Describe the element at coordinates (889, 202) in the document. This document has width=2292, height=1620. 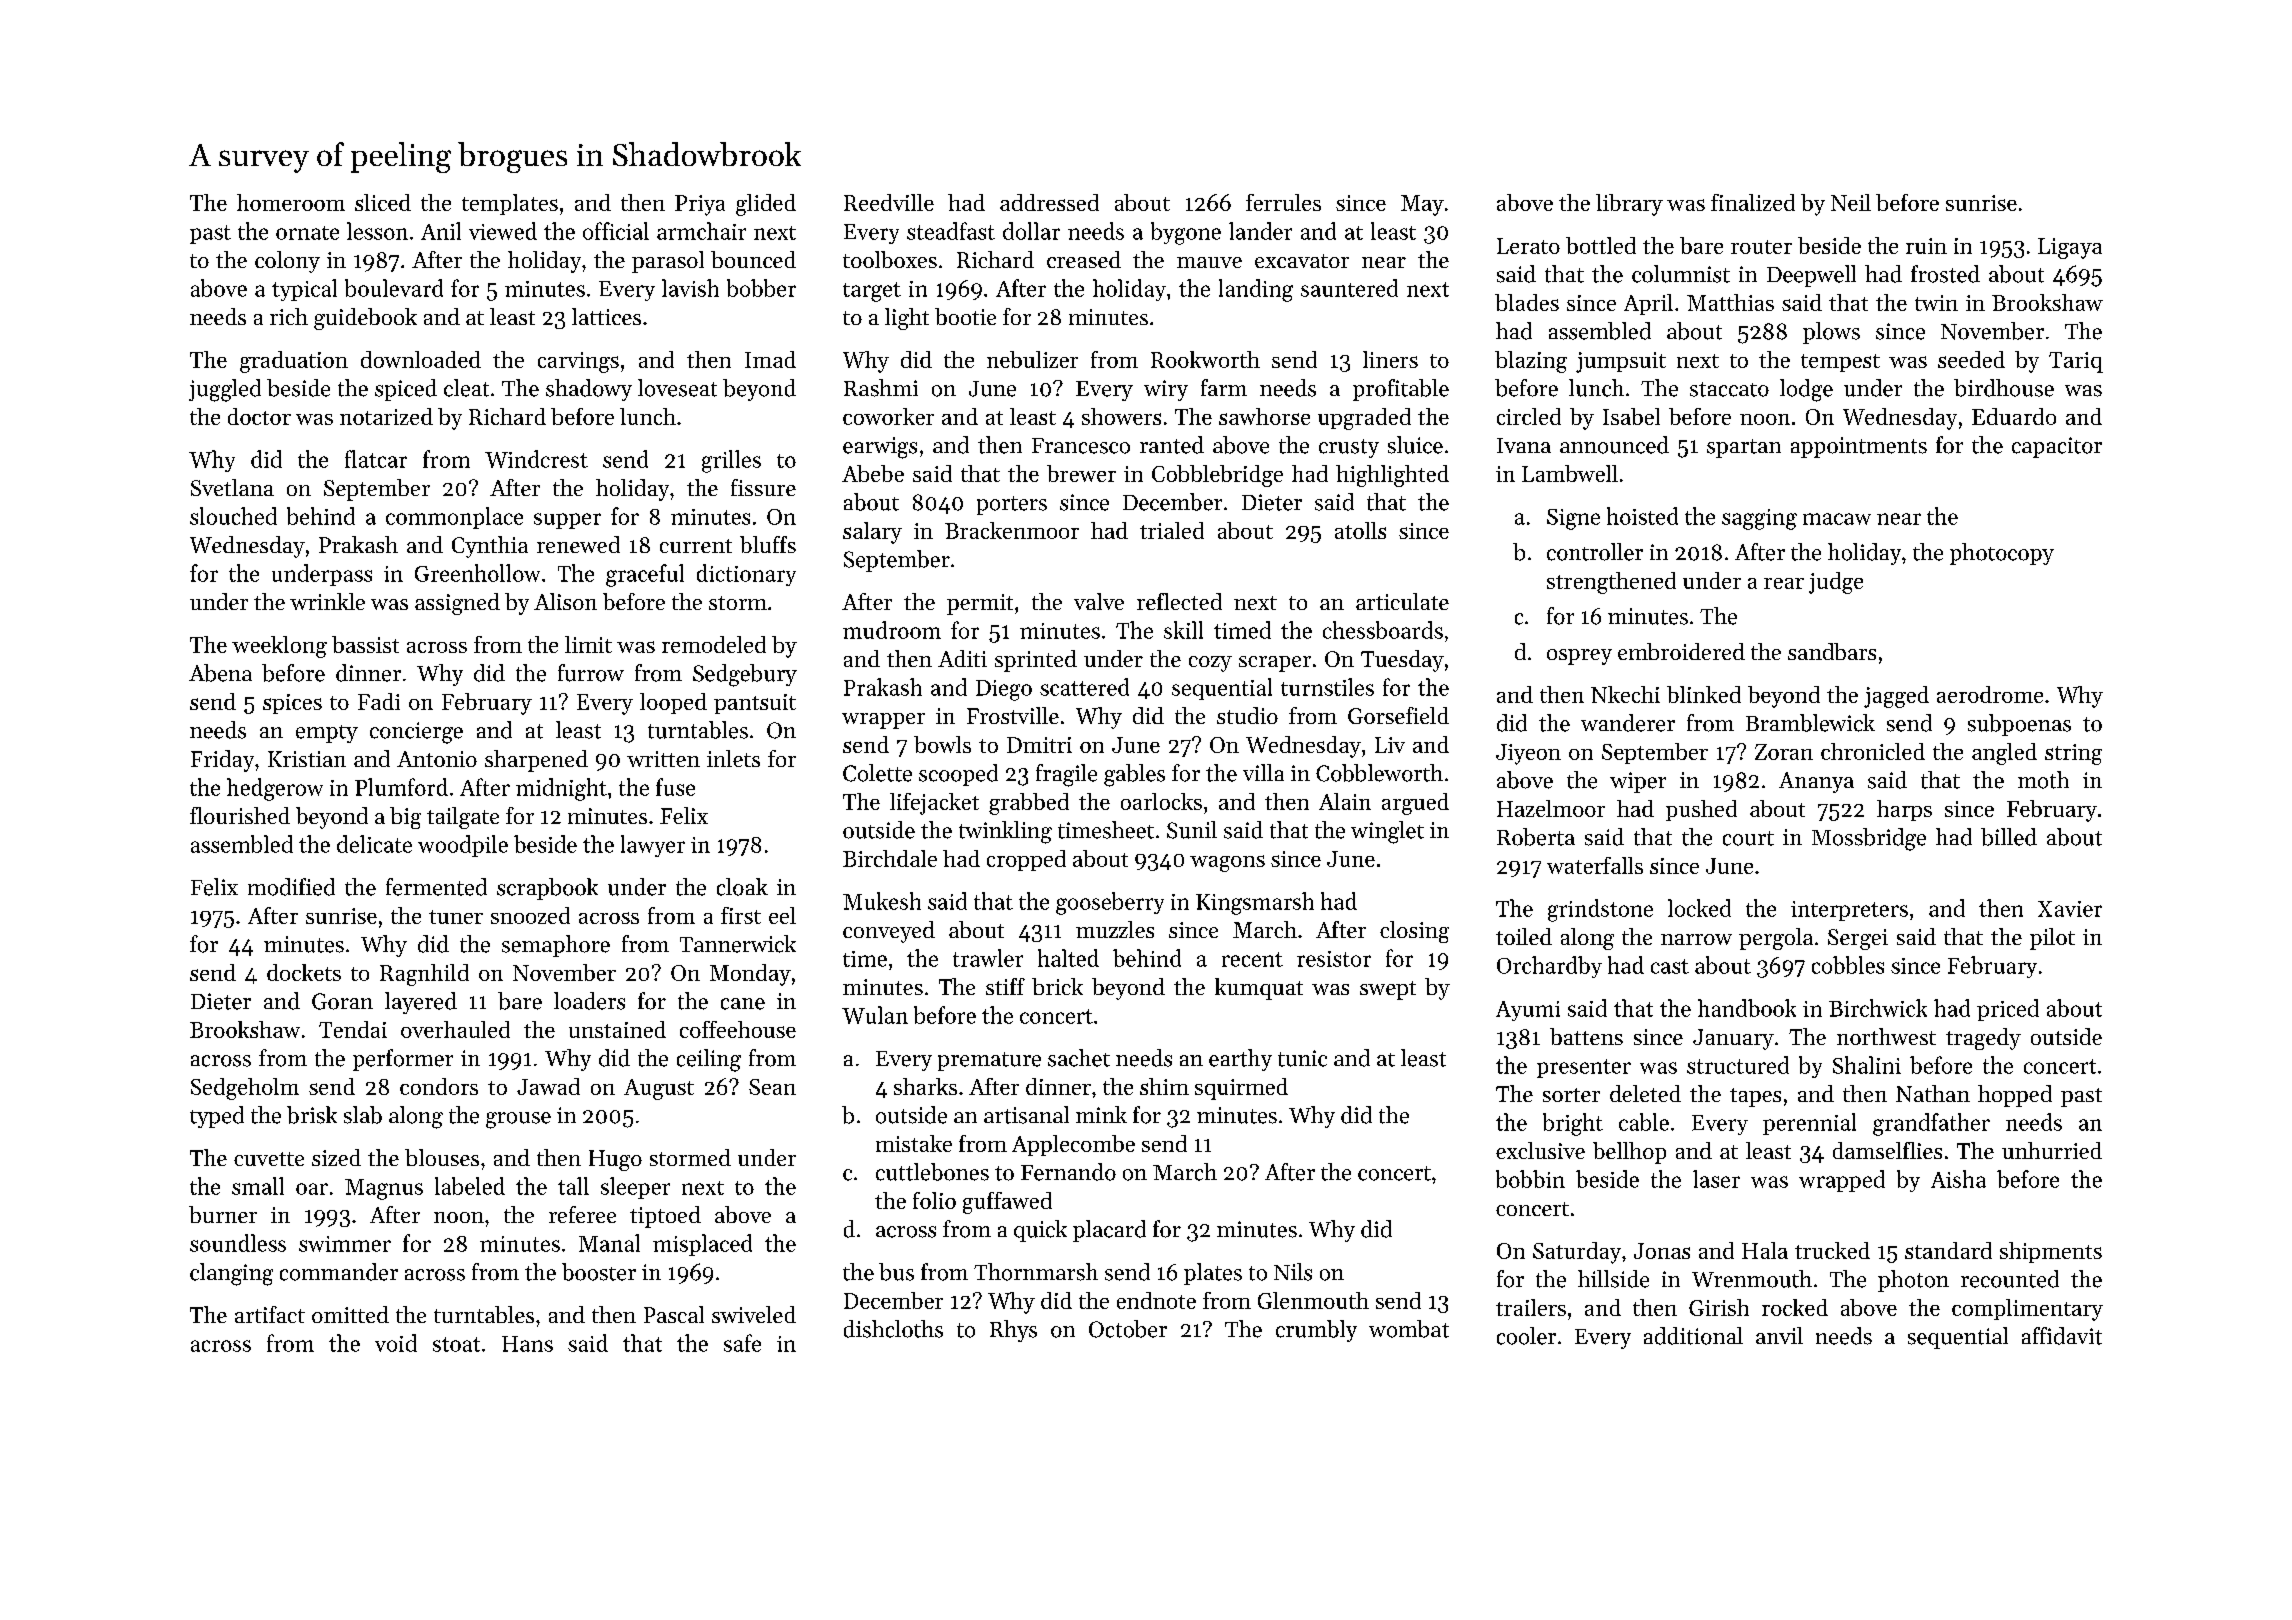
I see `Reedville` at that location.
